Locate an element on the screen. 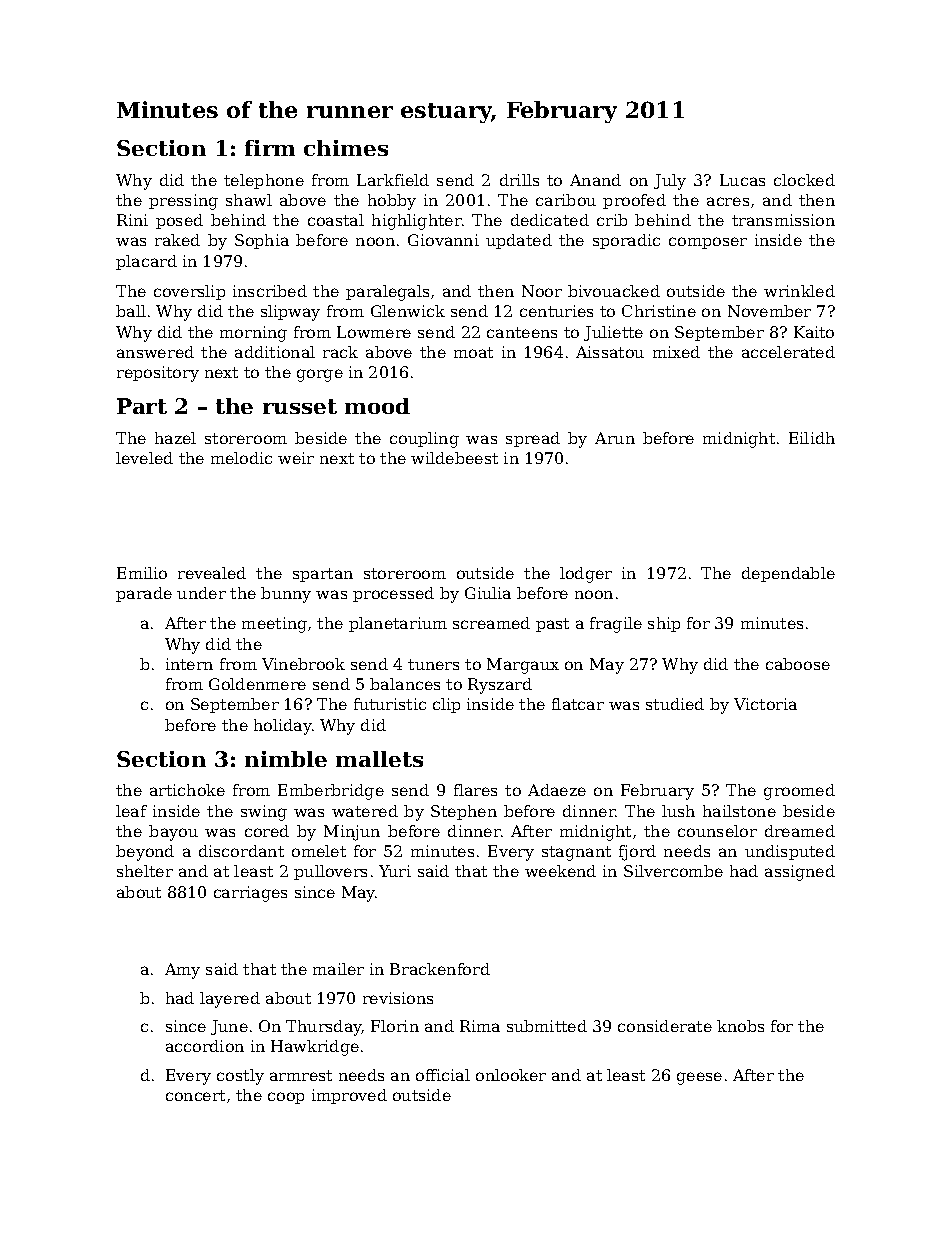  spread is located at coordinates (533, 439).
